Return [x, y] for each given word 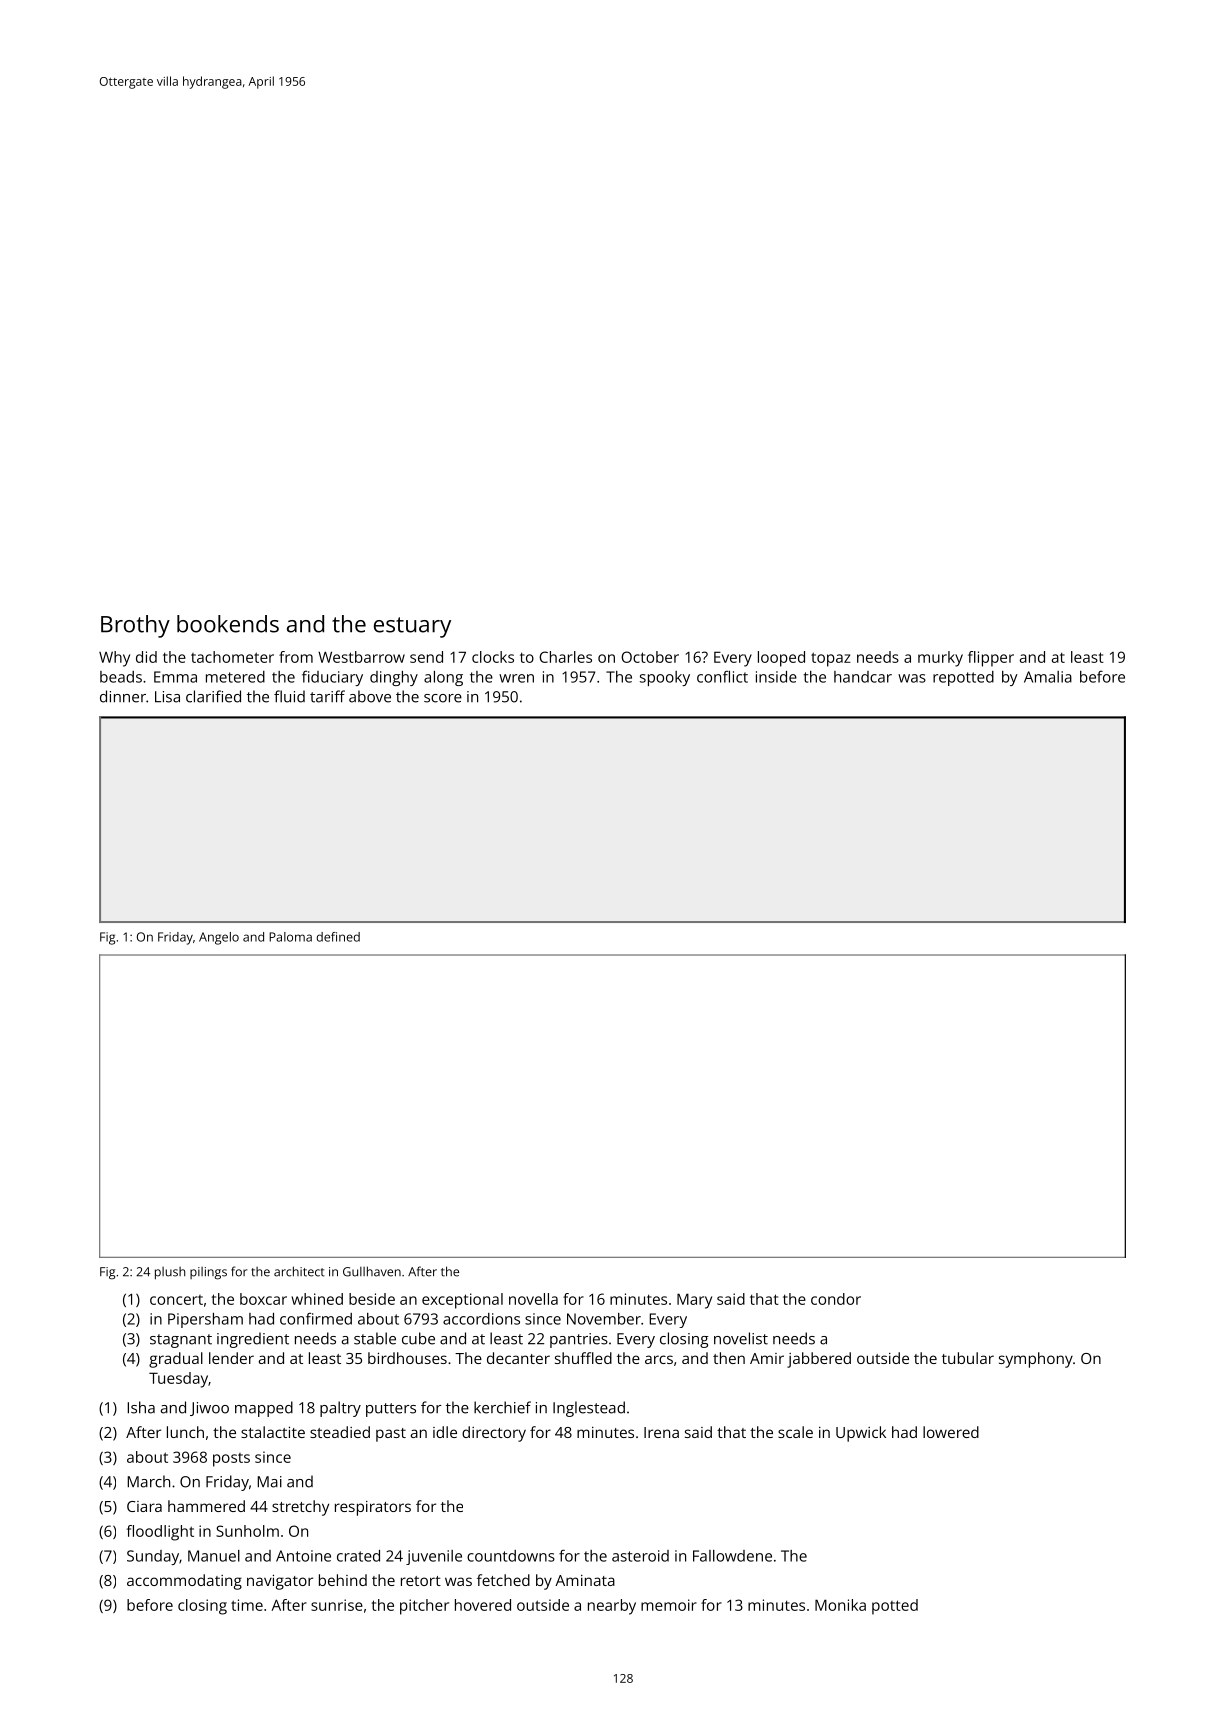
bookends [228, 624]
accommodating [184, 1582]
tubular [968, 1358]
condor [836, 1299]
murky [940, 659]
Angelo [219, 938]
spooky [665, 678]
